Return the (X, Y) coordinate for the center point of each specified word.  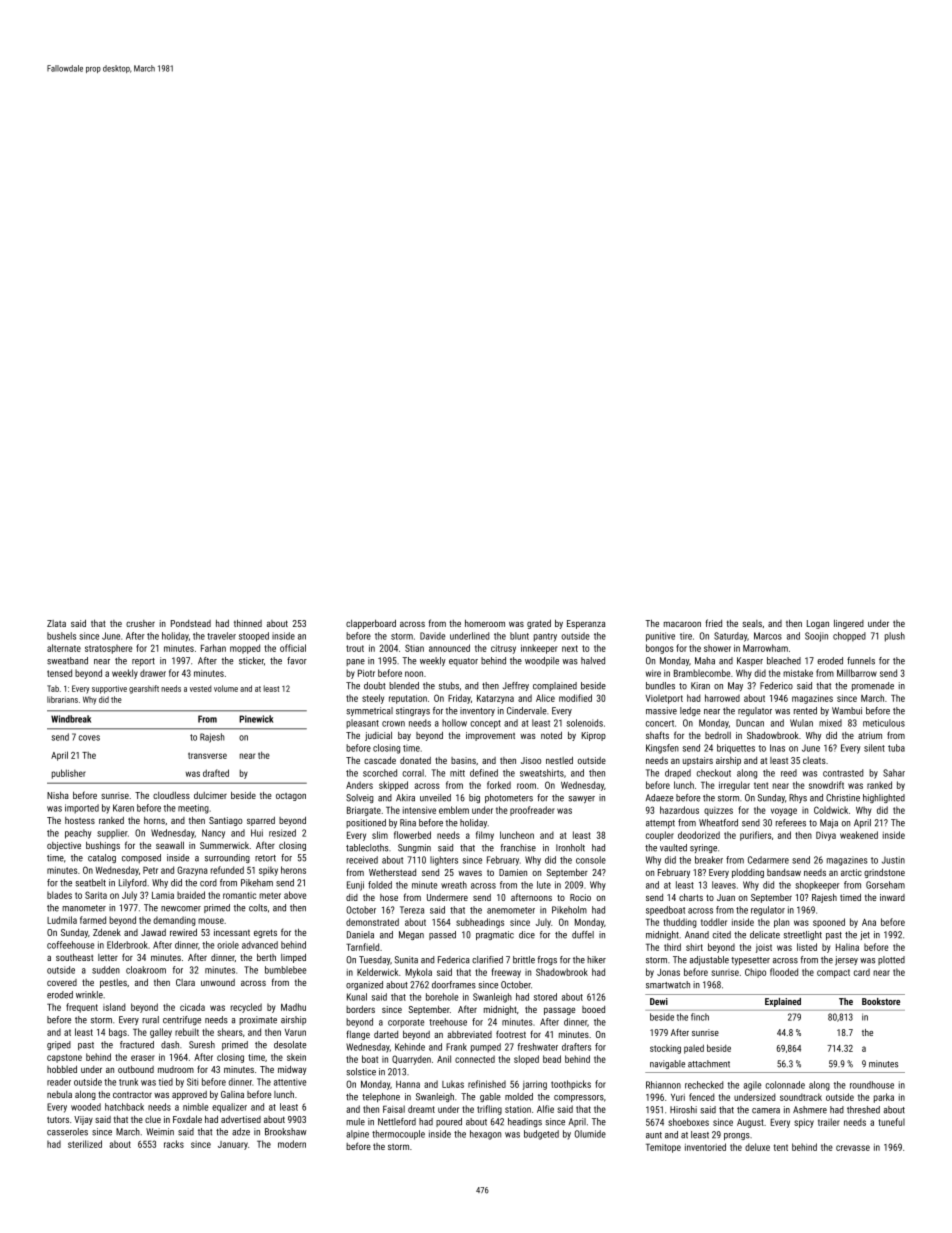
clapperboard (371, 624)
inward (892, 897)
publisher (69, 774)
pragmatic (495, 935)
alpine (357, 1134)
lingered (849, 624)
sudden (106, 970)
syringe (703, 848)
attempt (660, 824)
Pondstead (191, 623)
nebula (59, 1094)
